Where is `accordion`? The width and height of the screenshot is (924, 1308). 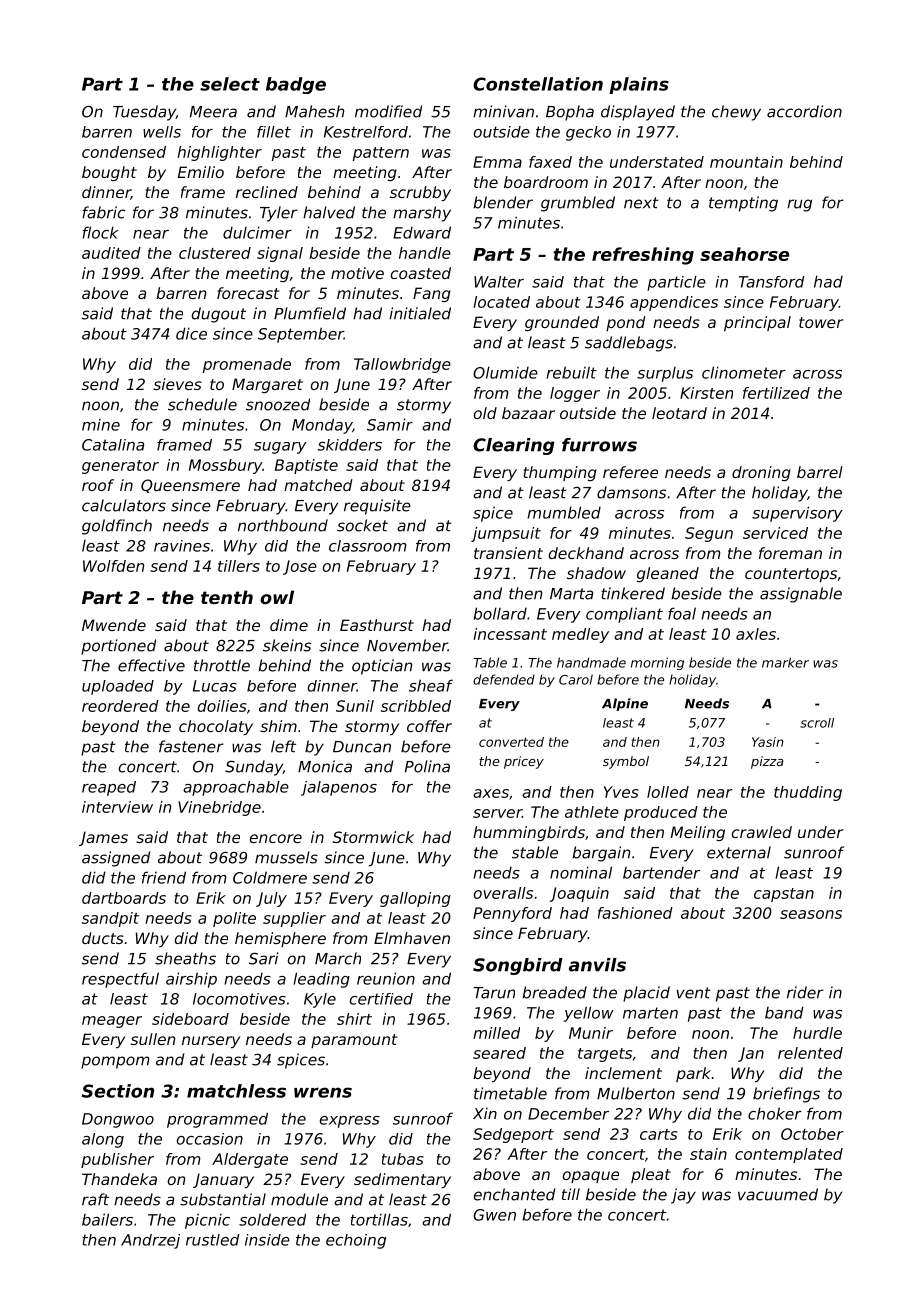
accordion is located at coordinates (804, 111).
